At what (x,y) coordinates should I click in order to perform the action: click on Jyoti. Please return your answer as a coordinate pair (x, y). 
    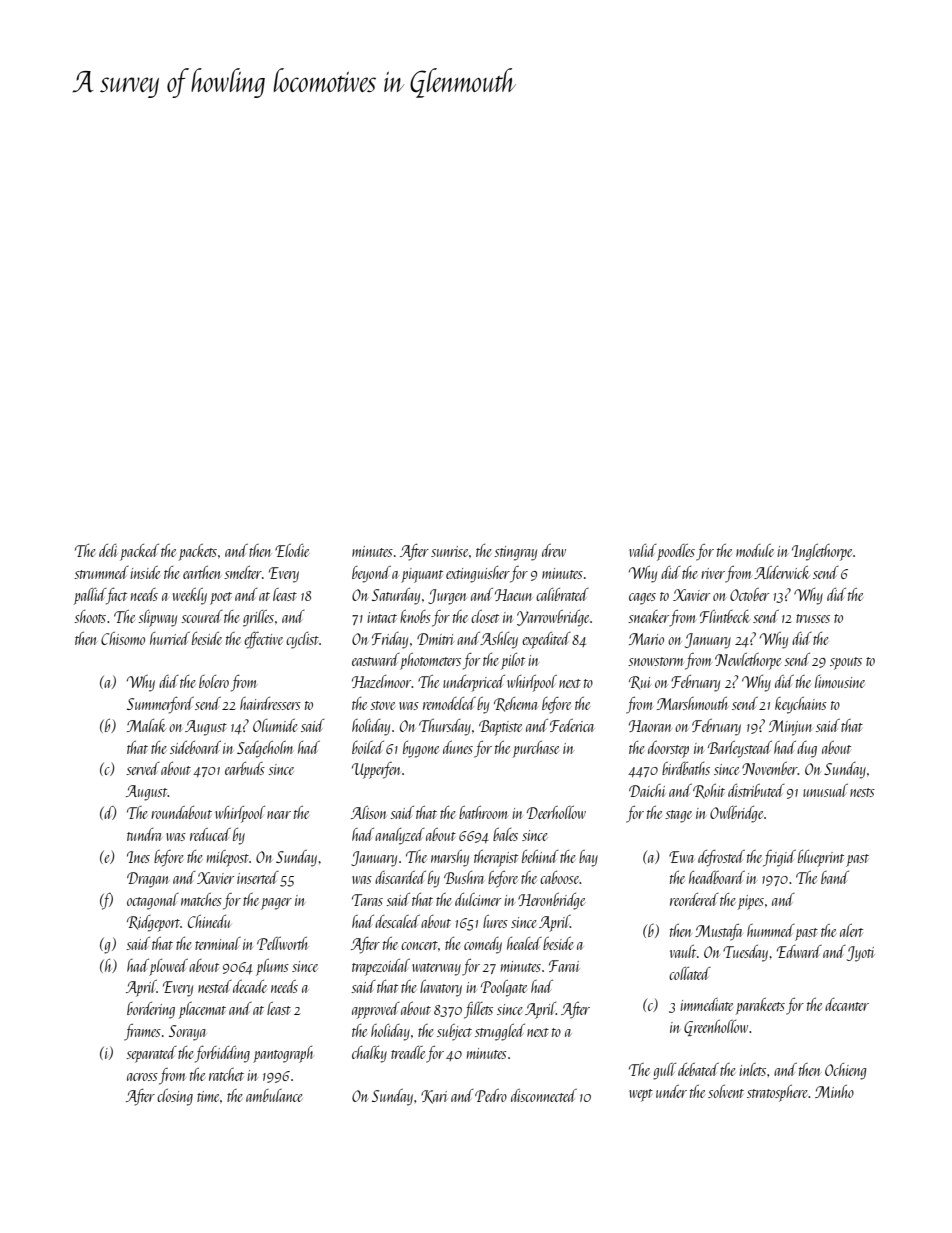
    Looking at the image, I should click on (860, 954).
